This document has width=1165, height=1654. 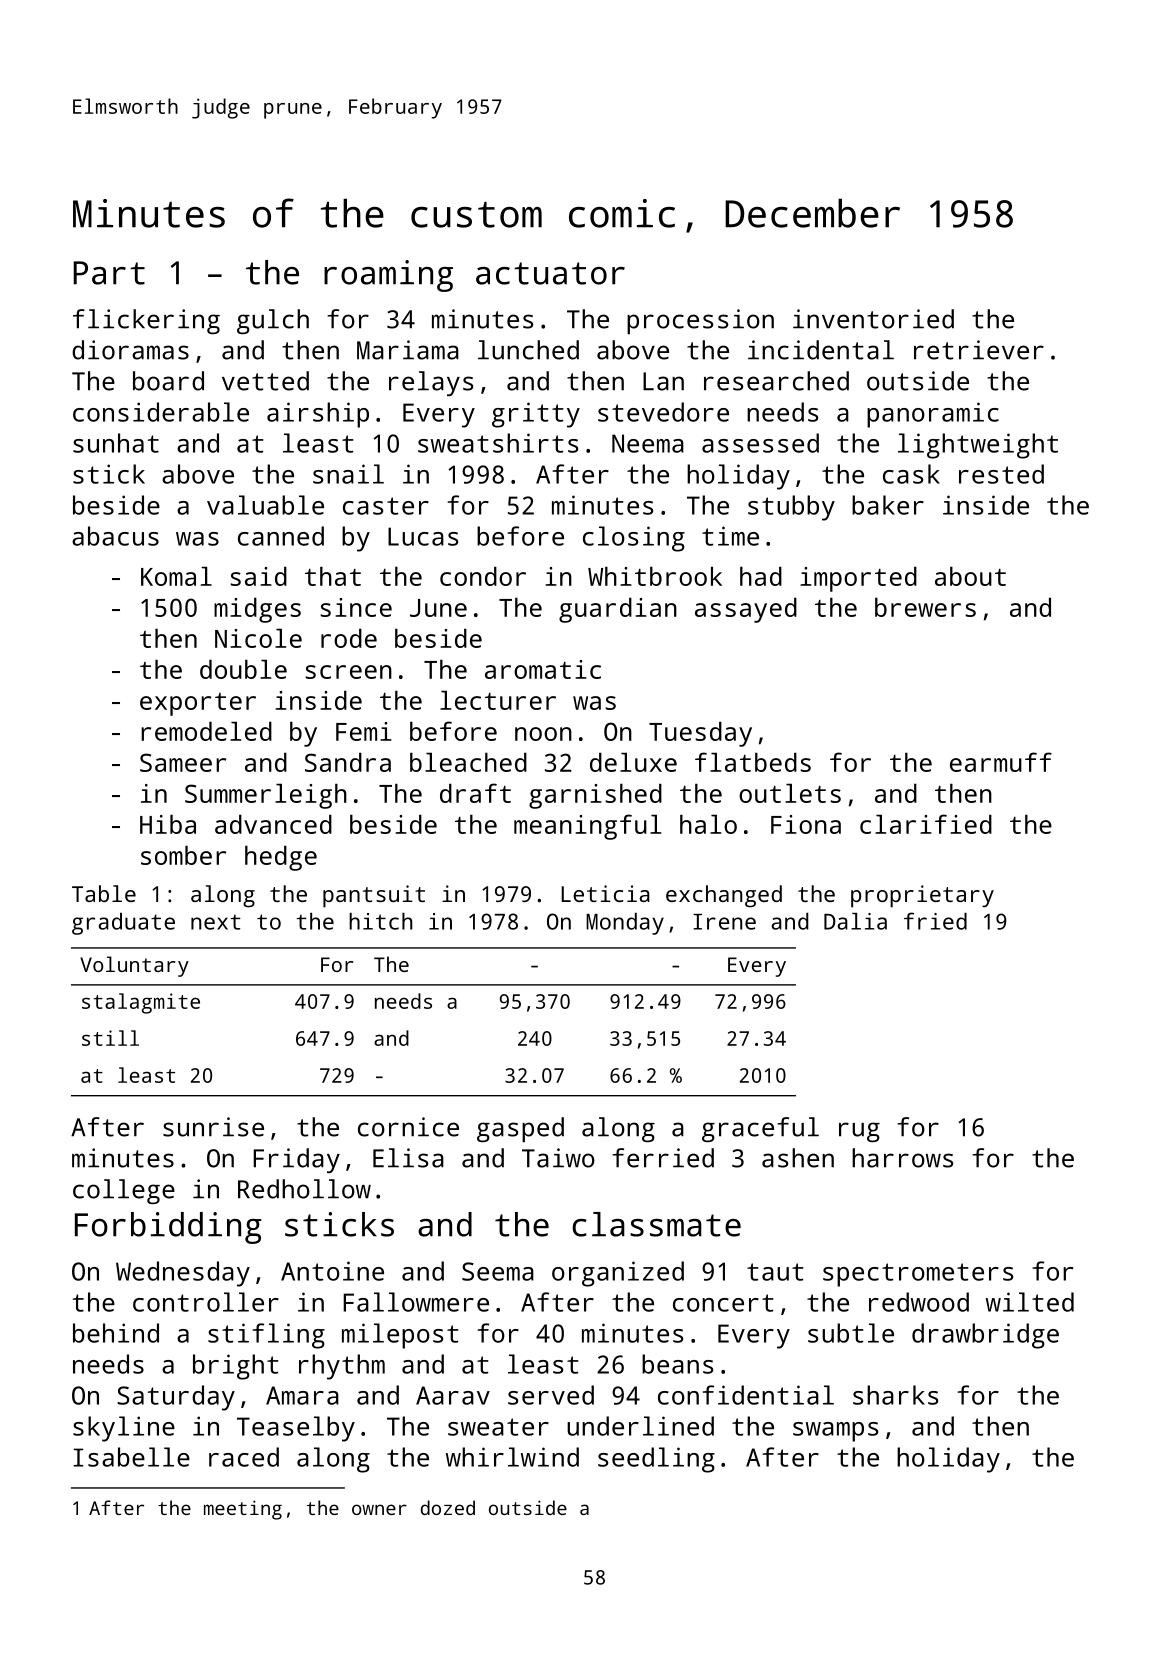 I want to click on Seema, so click(x=498, y=1271).
